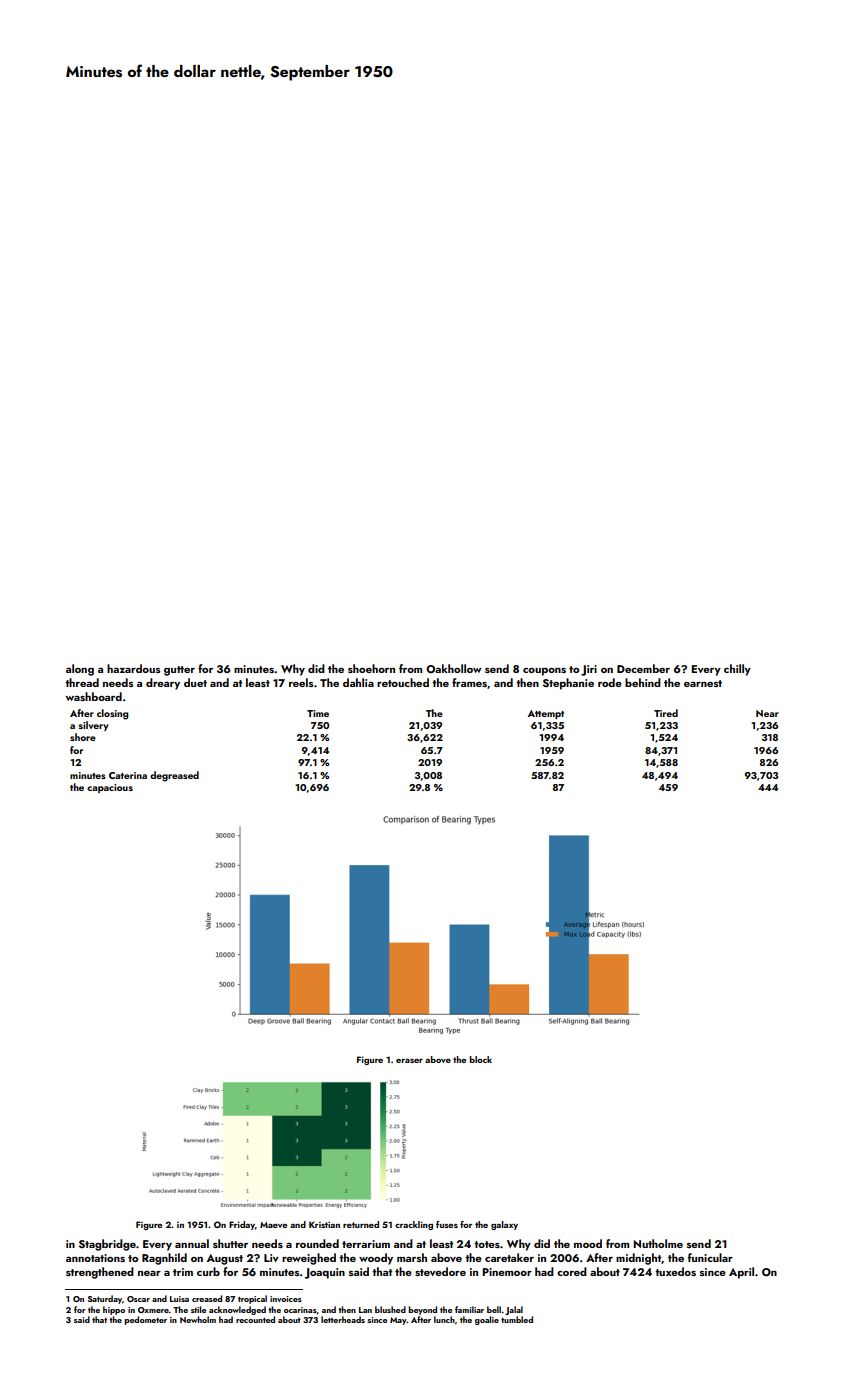  Describe the element at coordinates (409, 1061) in the screenshot. I see `eraser` at that location.
